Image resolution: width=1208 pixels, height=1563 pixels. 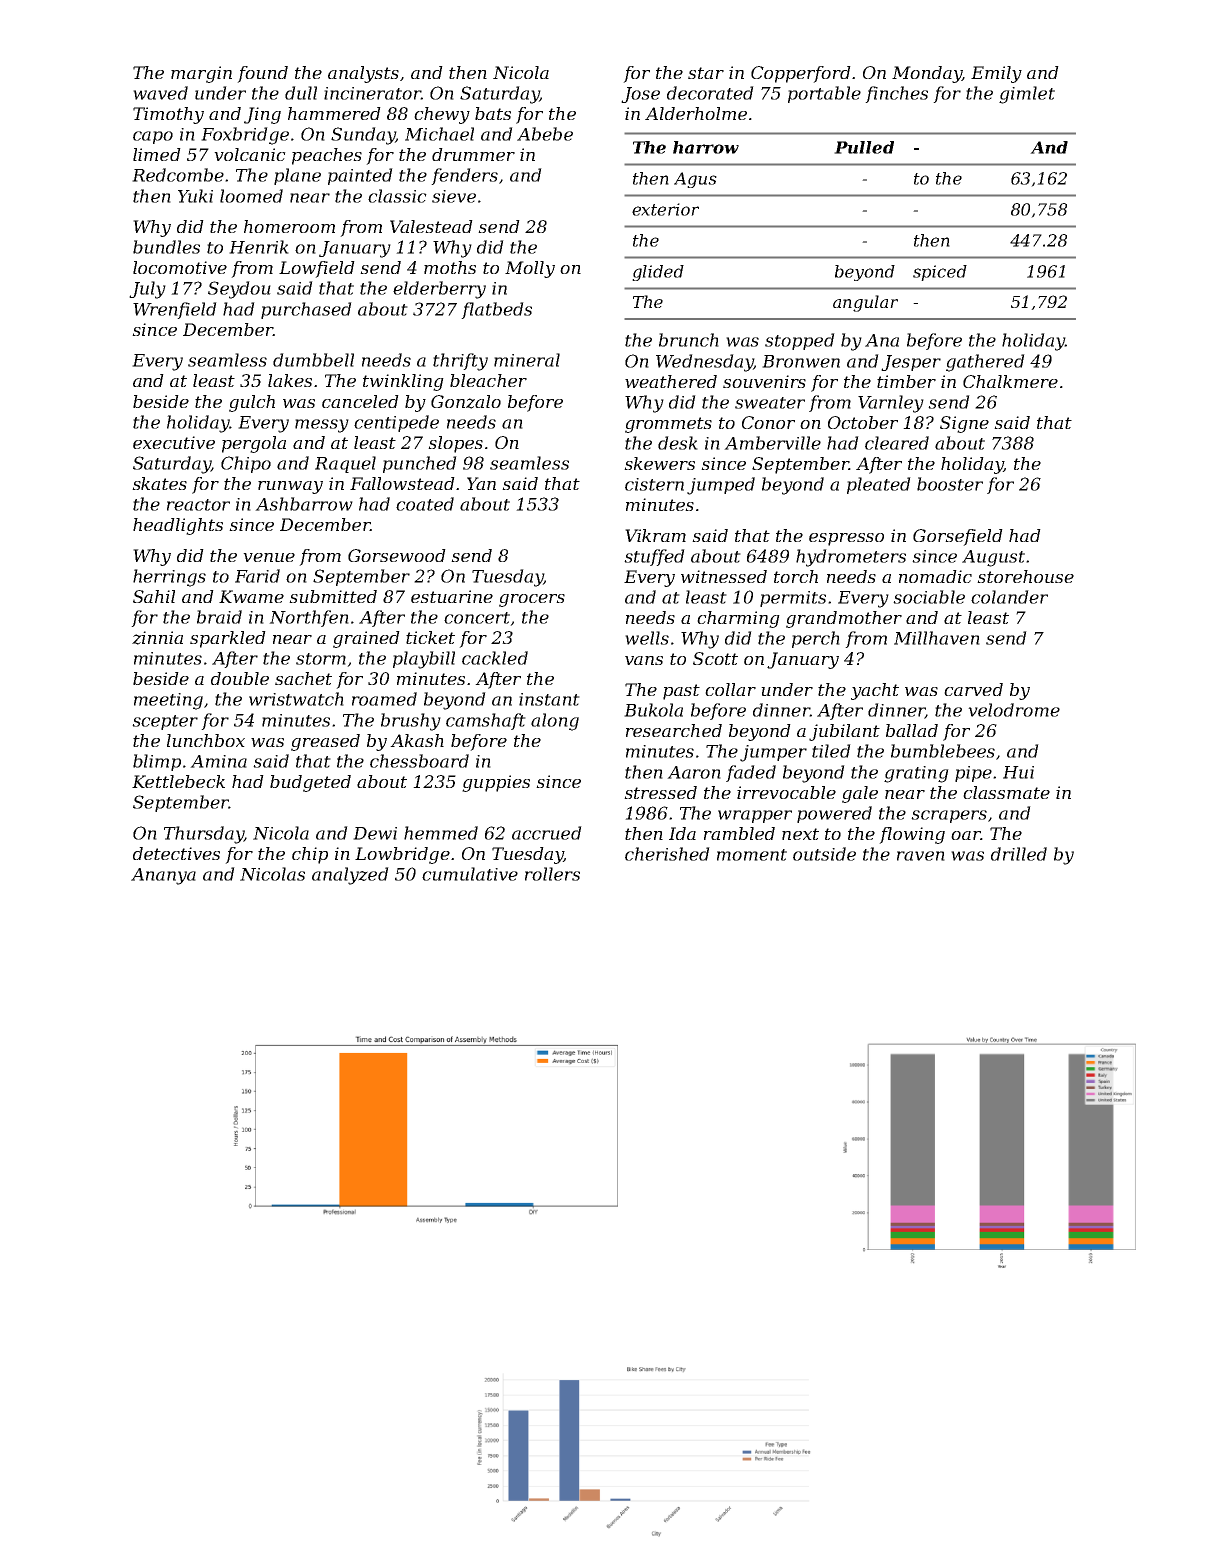 I want to click on gimlet, so click(x=1027, y=95).
